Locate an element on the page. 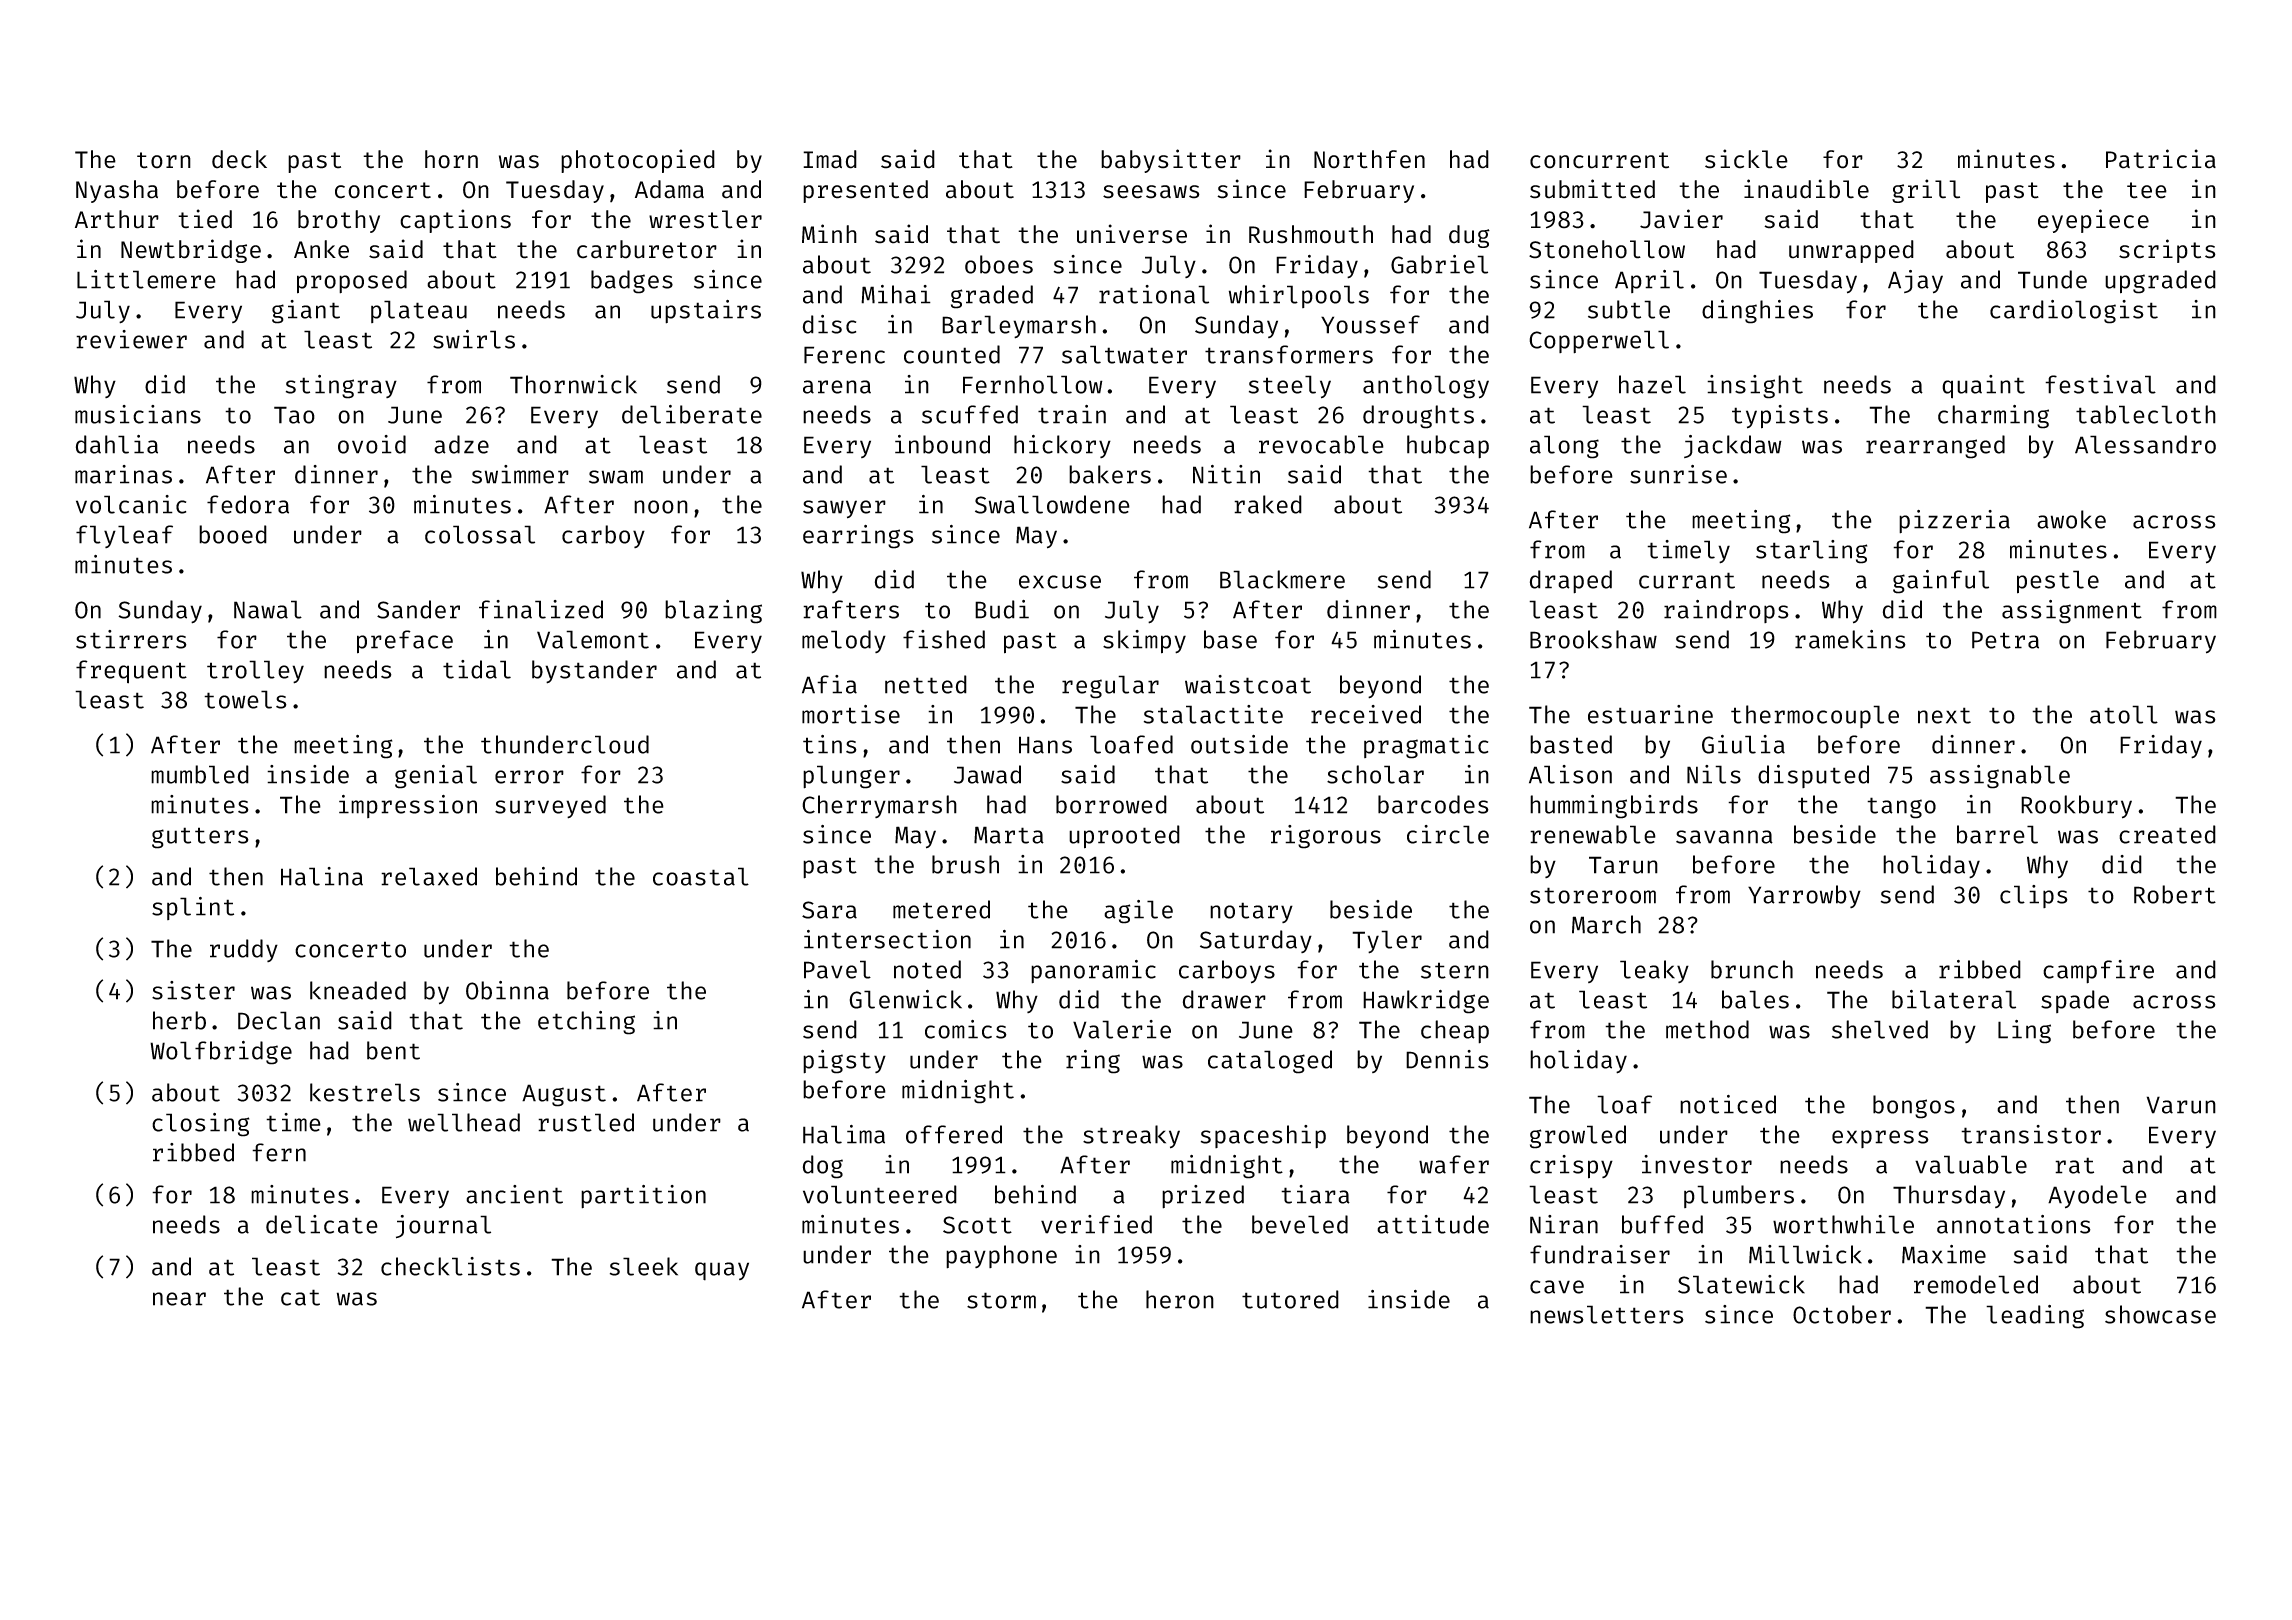 This page has width=2292, height=1620. Cherrymarsh is located at coordinates (879, 806).
